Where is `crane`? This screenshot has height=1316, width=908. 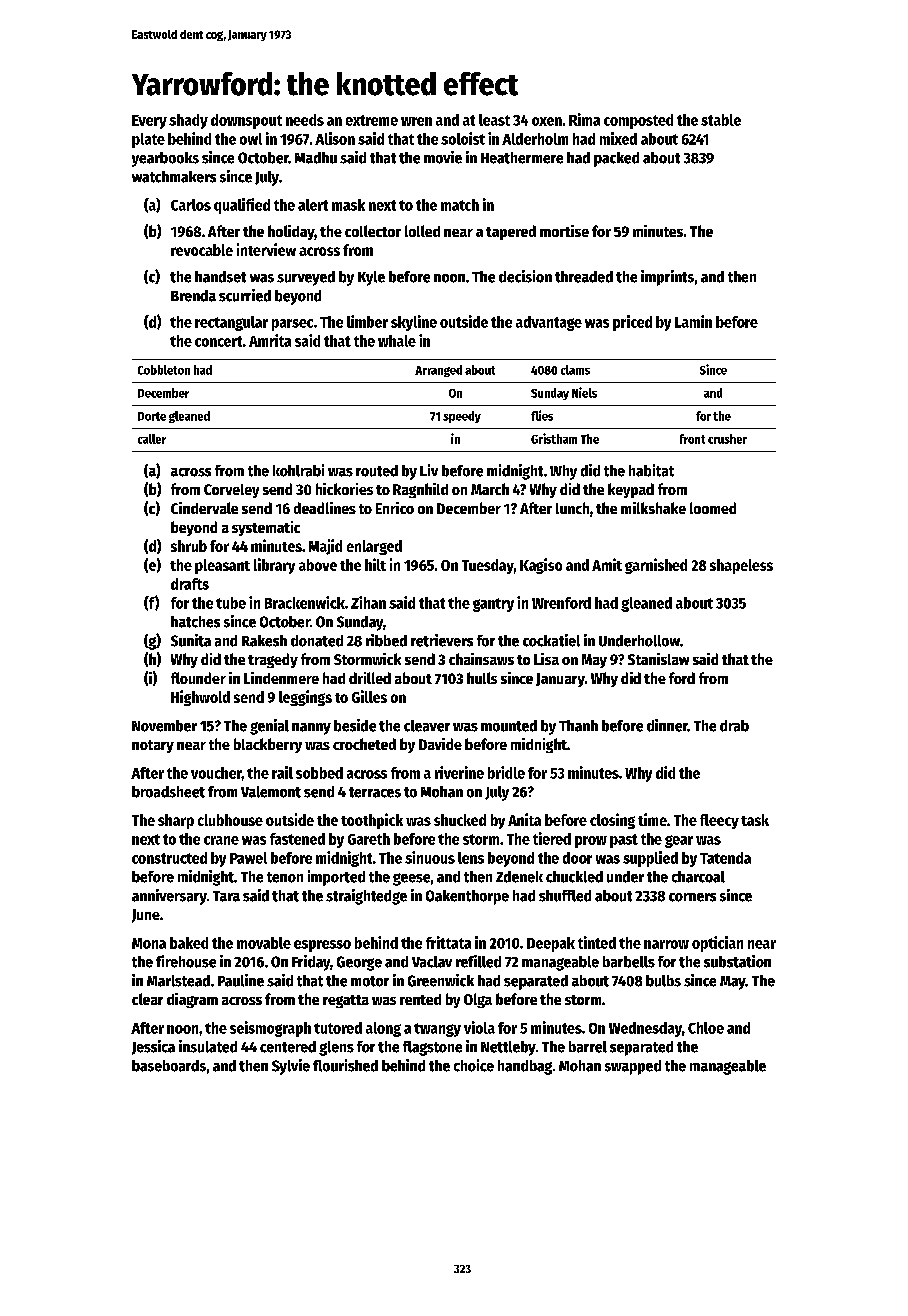 crane is located at coordinates (221, 840).
